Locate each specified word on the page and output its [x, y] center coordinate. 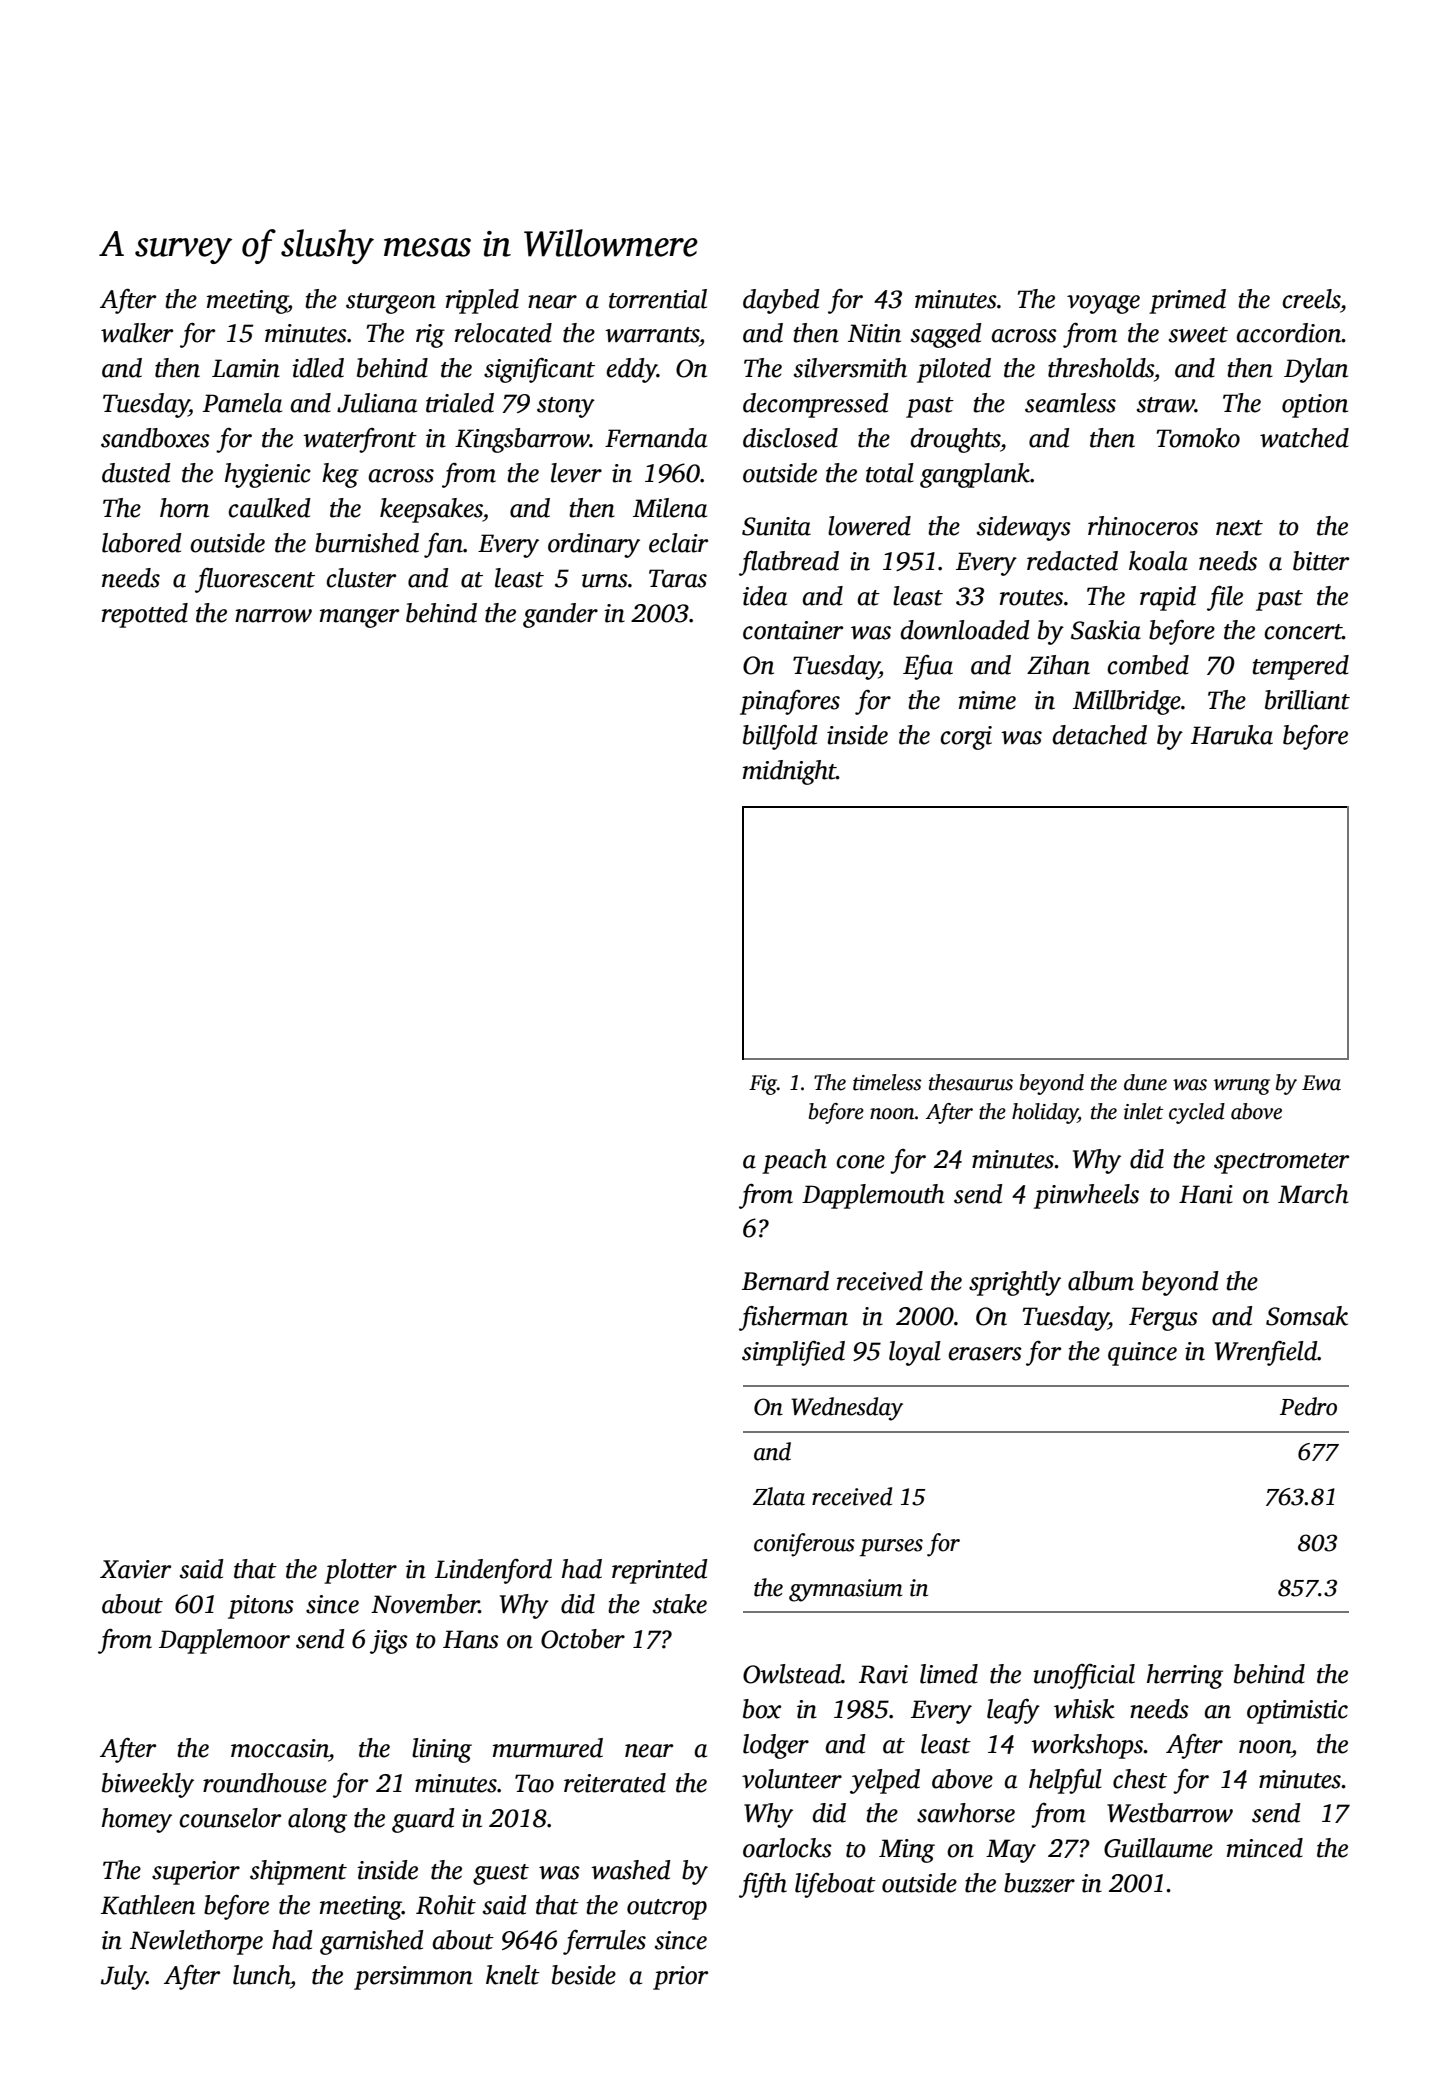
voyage [1103, 304]
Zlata [779, 1496]
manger [359, 618]
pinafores [790, 702]
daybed [781, 301]
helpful [1065, 1781]
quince [1142, 1354]
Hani [1206, 1194]
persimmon [413, 1978]
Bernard [785, 1281]
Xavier [135, 1569]
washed [631, 1870]
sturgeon [391, 303]
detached [1099, 735]
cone [860, 1162]
